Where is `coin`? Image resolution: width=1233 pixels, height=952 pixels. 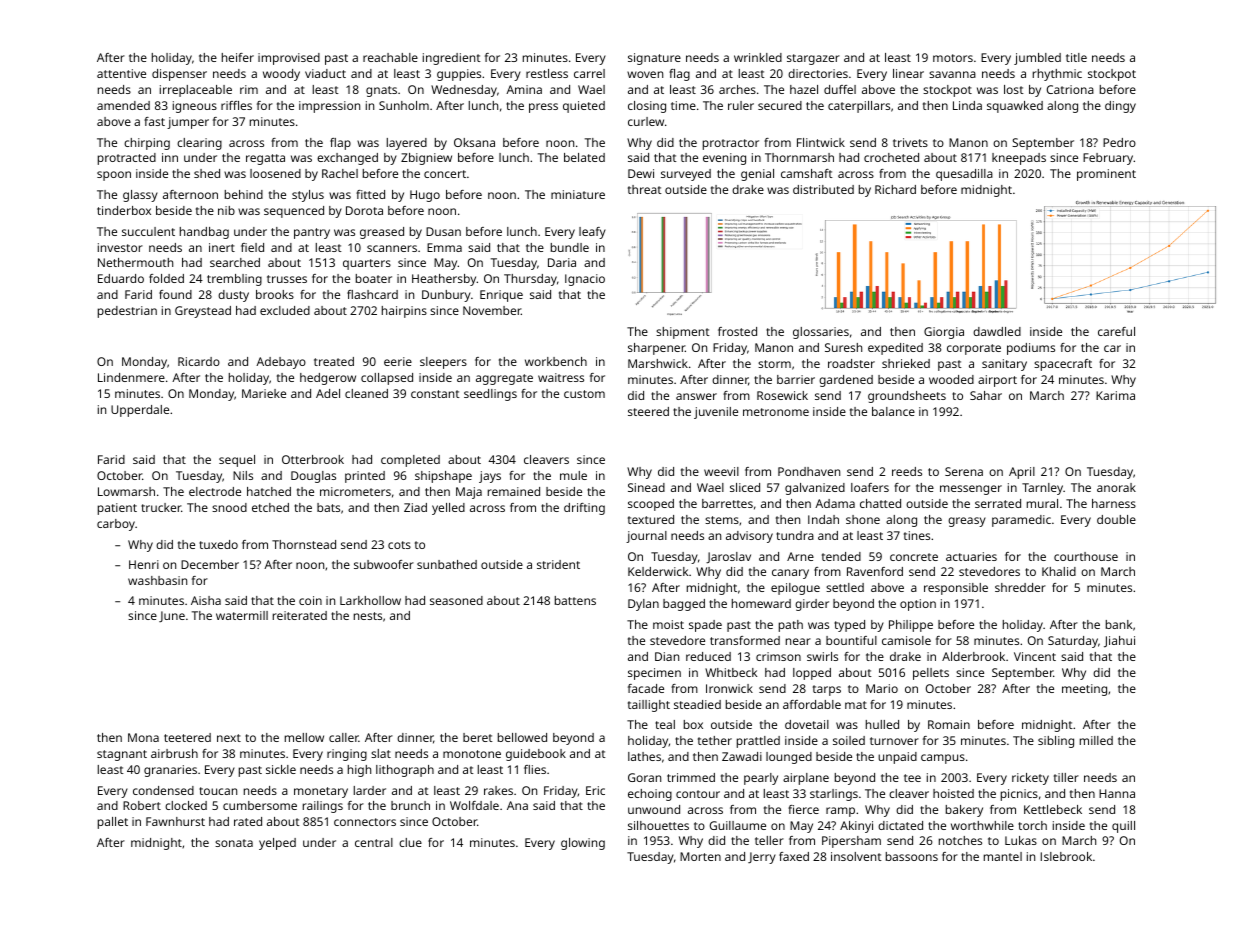 coin is located at coordinates (310, 600).
